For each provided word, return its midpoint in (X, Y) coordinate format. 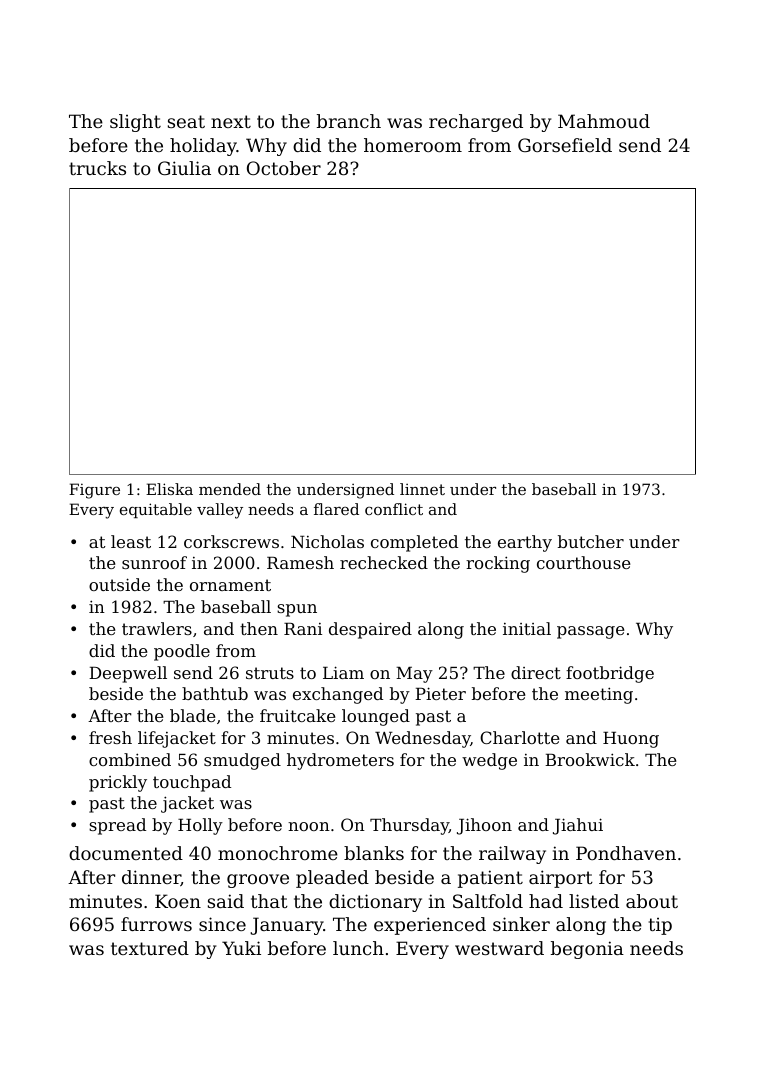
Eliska (169, 489)
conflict (394, 509)
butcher (591, 541)
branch (349, 121)
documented (126, 853)
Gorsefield (565, 145)
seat (186, 121)
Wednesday (423, 739)
